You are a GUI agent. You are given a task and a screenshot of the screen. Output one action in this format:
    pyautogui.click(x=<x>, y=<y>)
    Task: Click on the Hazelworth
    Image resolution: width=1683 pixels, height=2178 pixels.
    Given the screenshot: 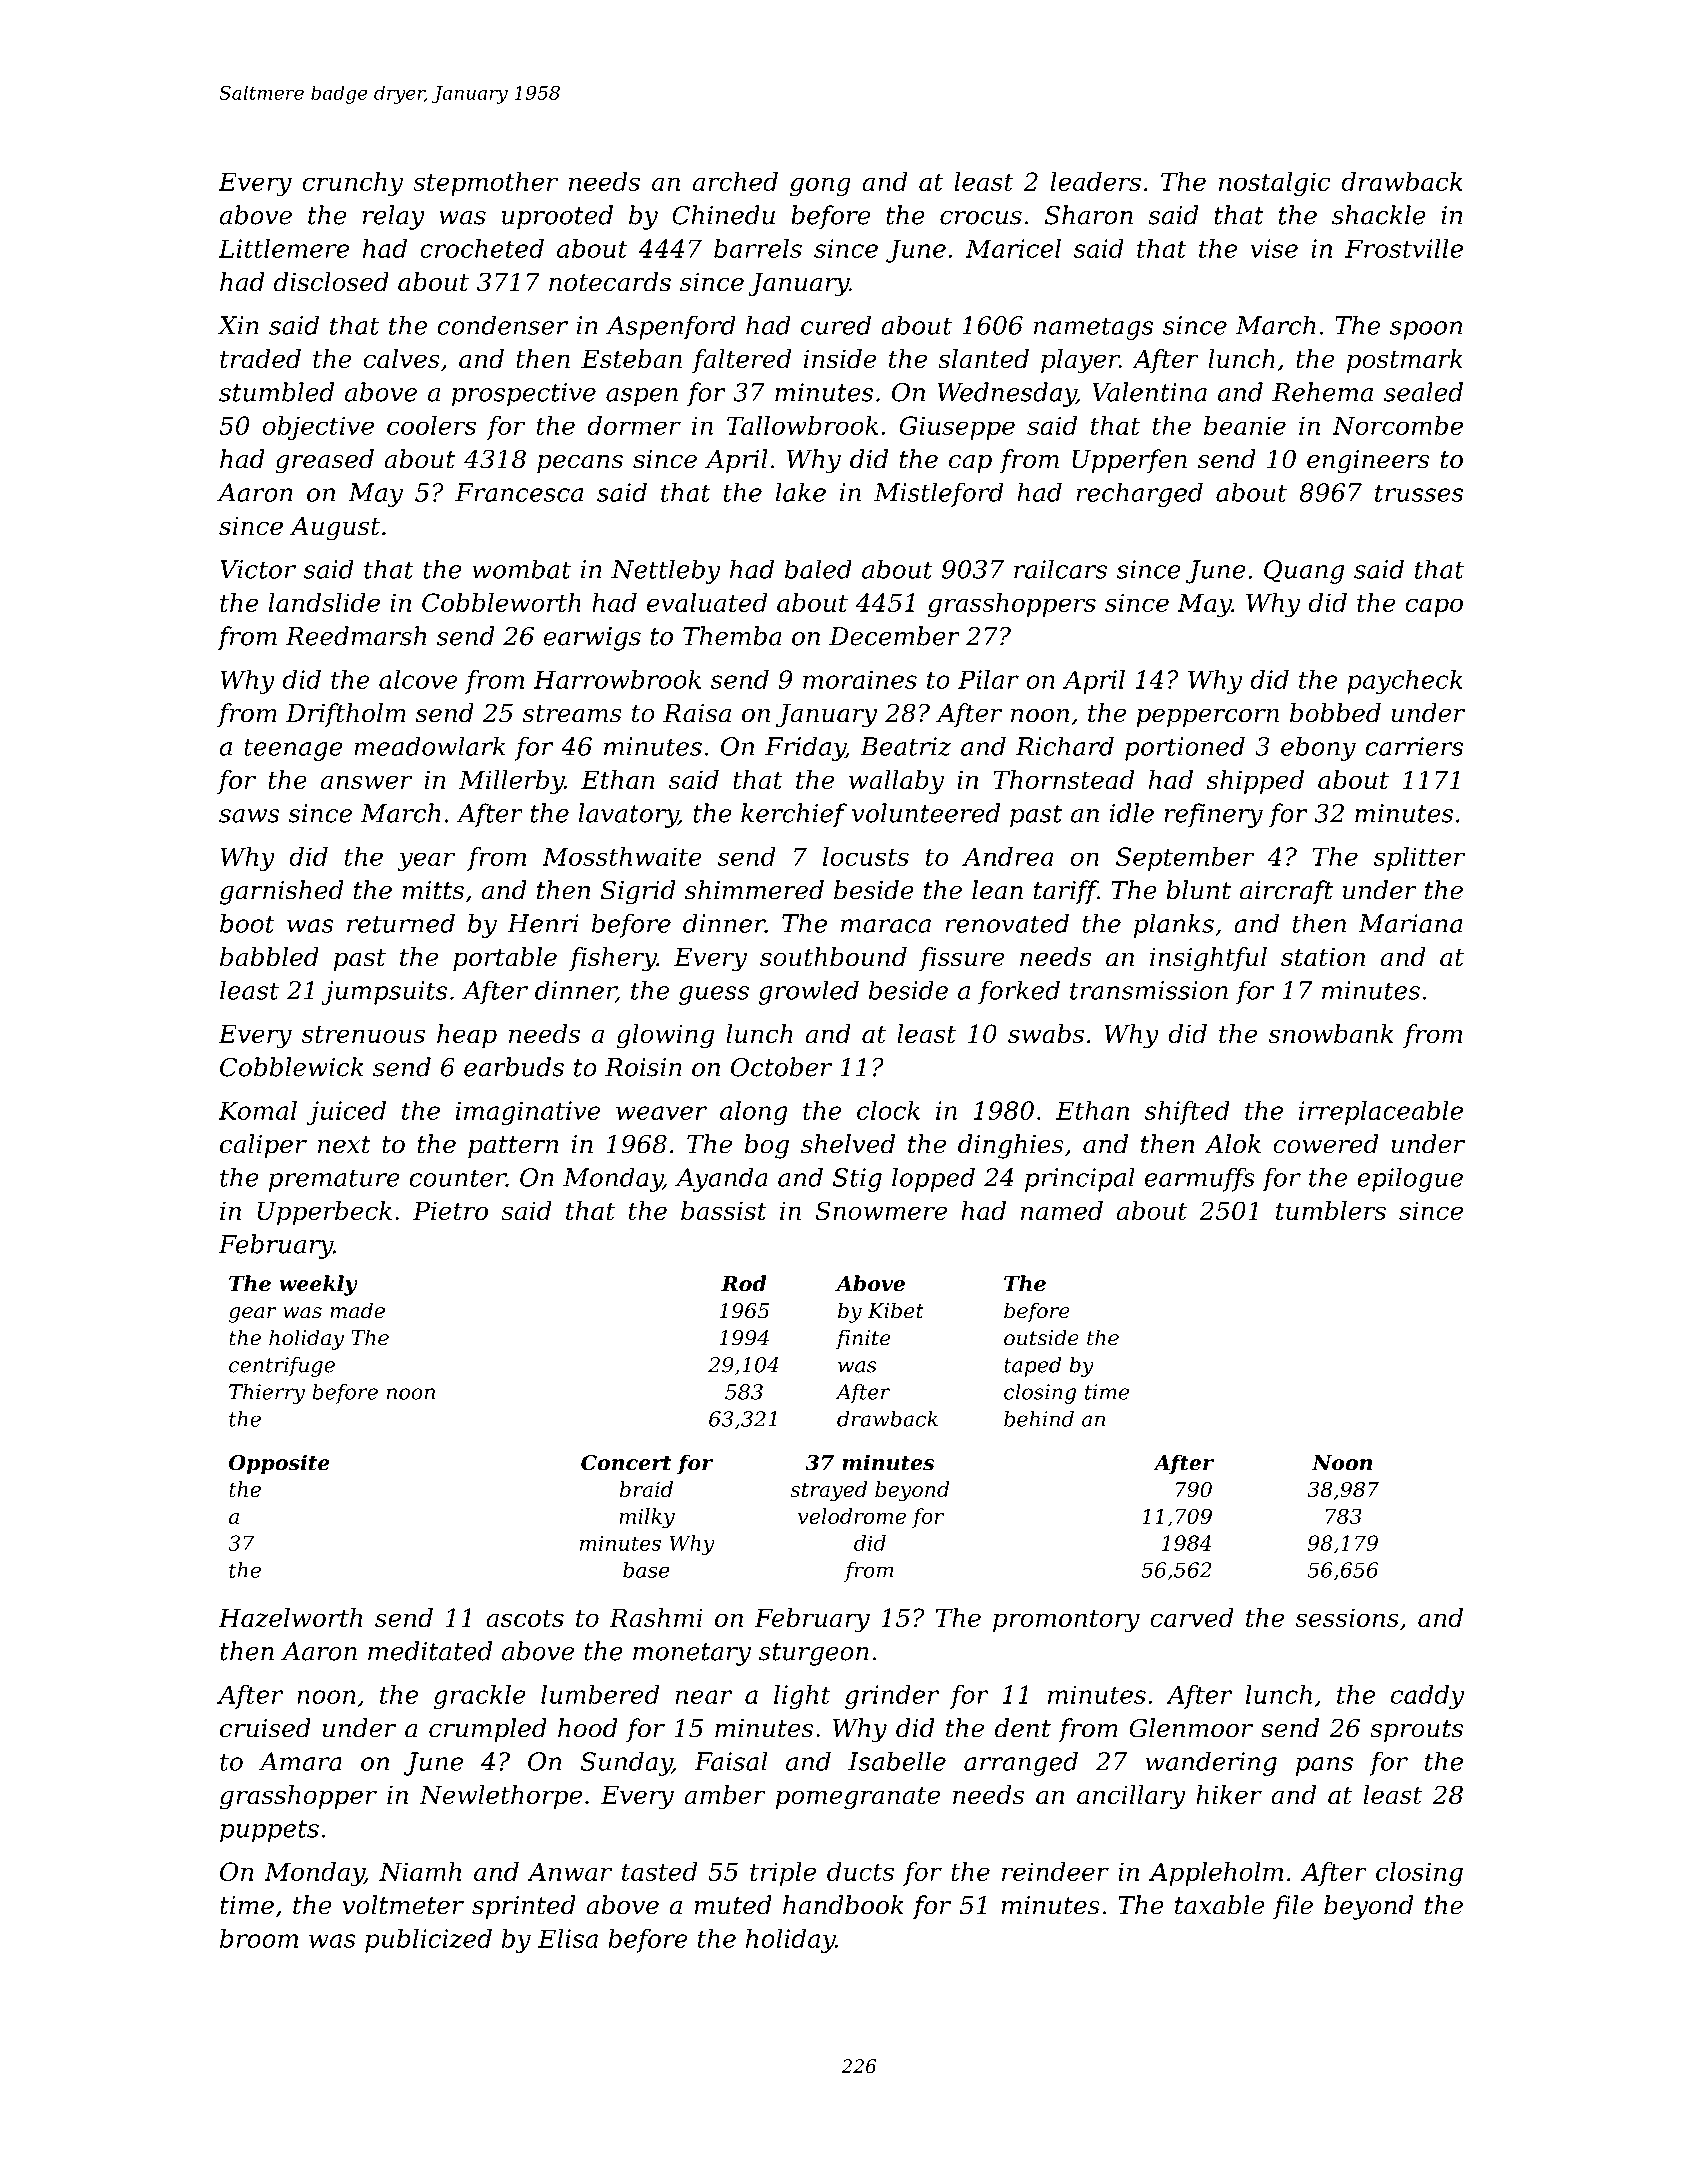 What is the action you would take?
    pyautogui.click(x=290, y=1618)
